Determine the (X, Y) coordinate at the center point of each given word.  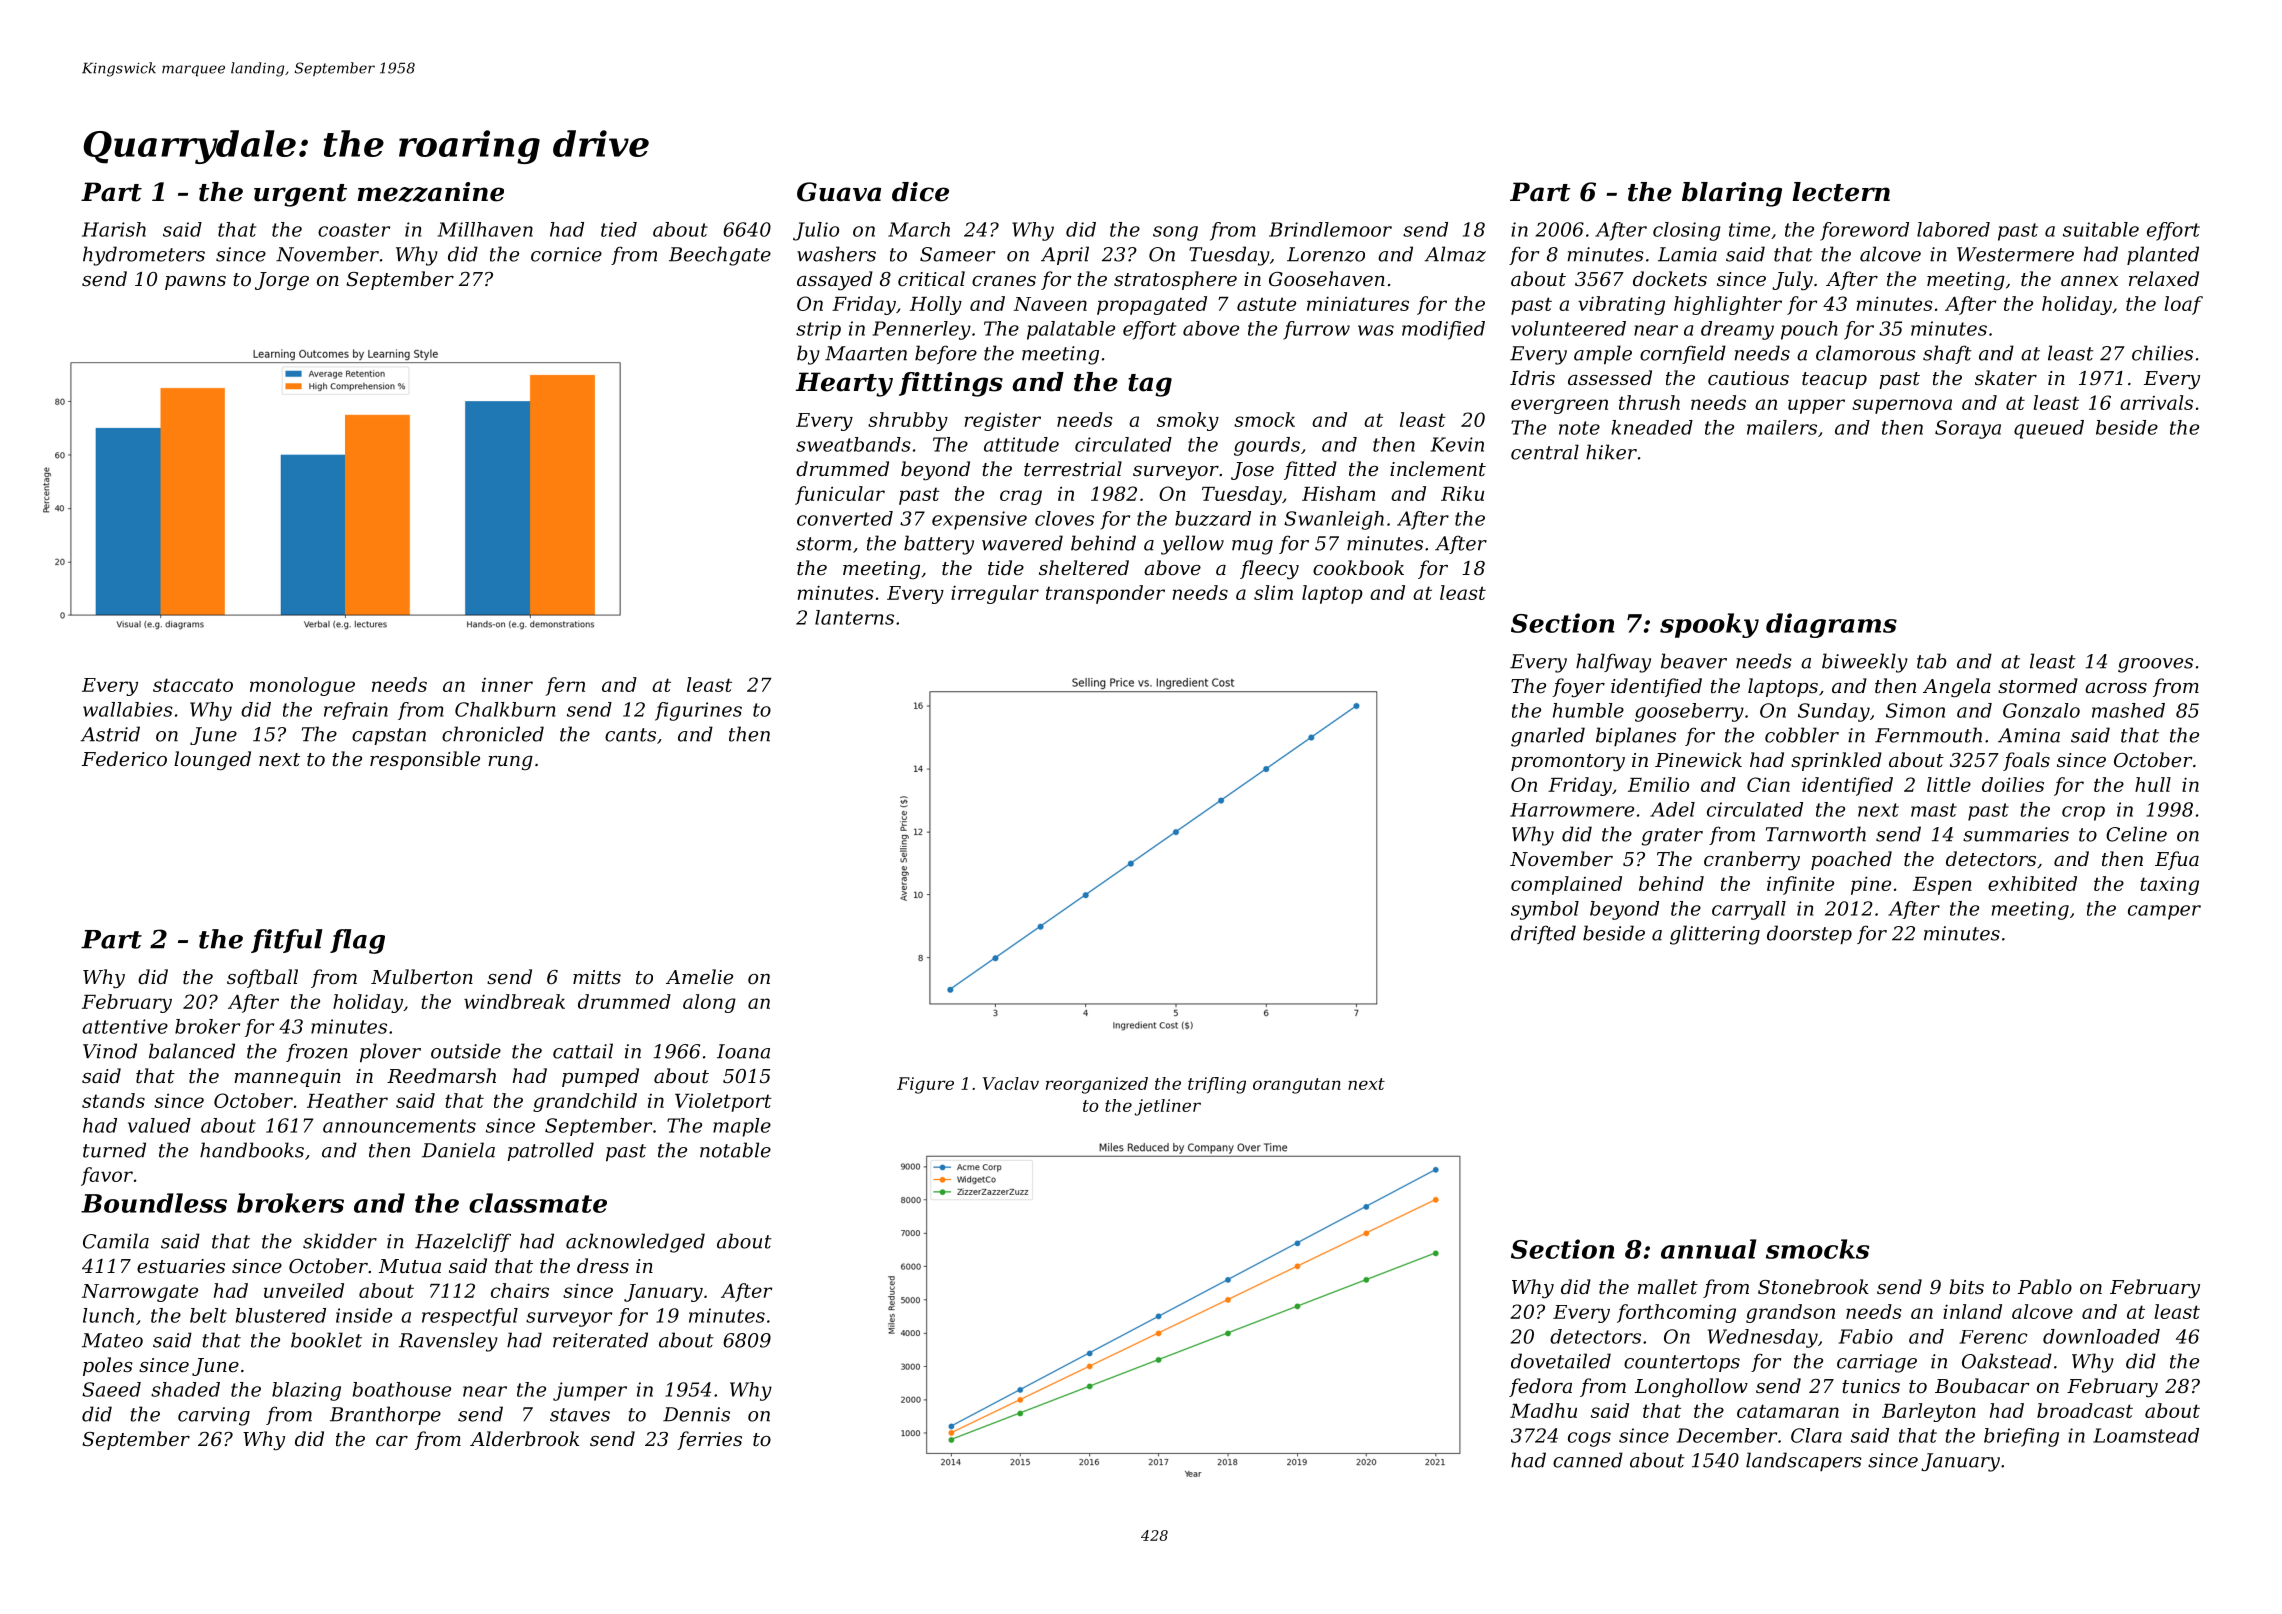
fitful (287, 941)
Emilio (1658, 784)
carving (214, 1416)
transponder (1105, 594)
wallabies (128, 709)
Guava (839, 192)
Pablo (2045, 1286)
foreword (1864, 231)
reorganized (1097, 1085)
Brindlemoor (1330, 229)
